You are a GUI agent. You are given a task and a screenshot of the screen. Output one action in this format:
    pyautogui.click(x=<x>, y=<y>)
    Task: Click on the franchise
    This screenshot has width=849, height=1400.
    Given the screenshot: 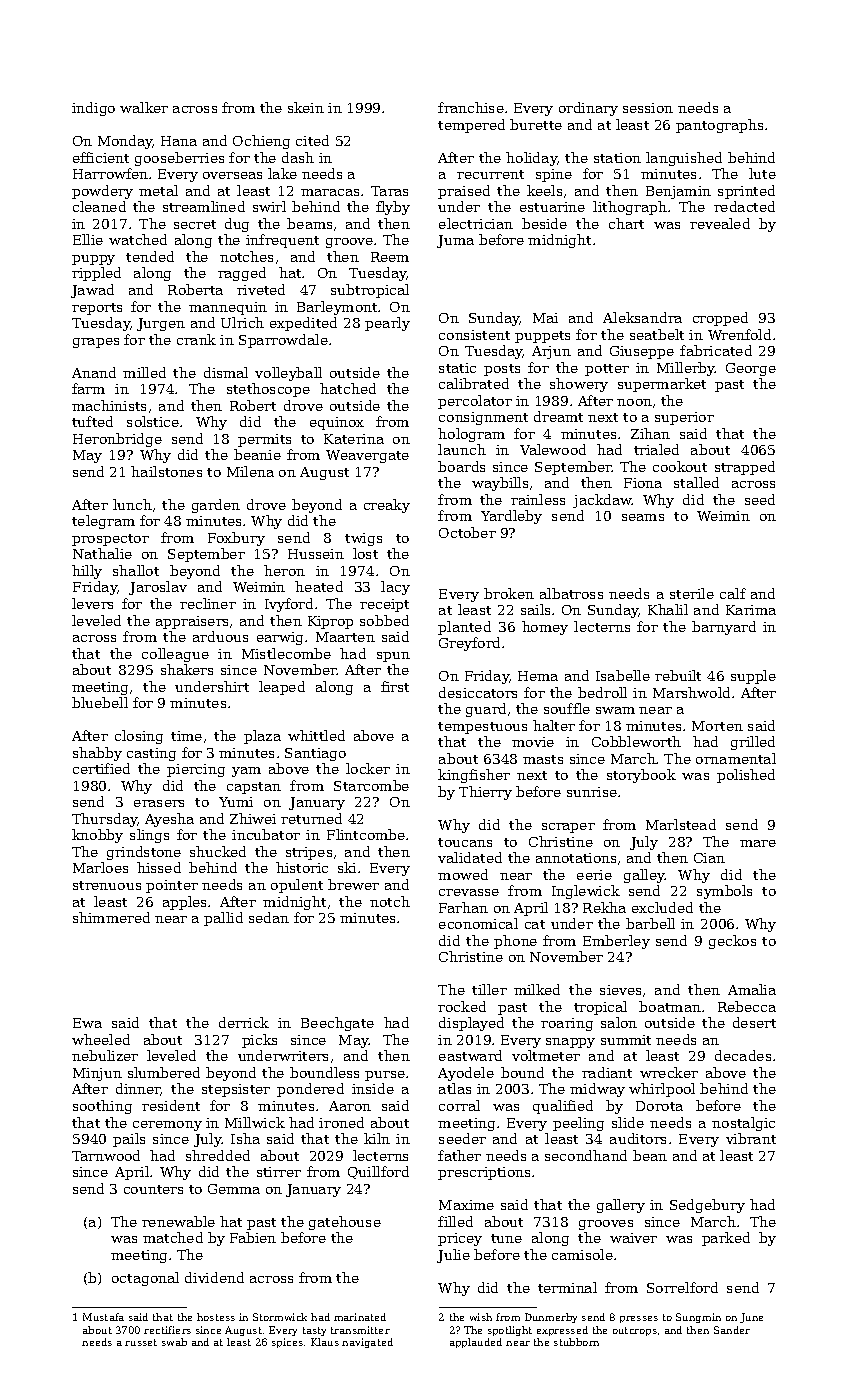 What is the action you would take?
    pyautogui.click(x=471, y=107)
